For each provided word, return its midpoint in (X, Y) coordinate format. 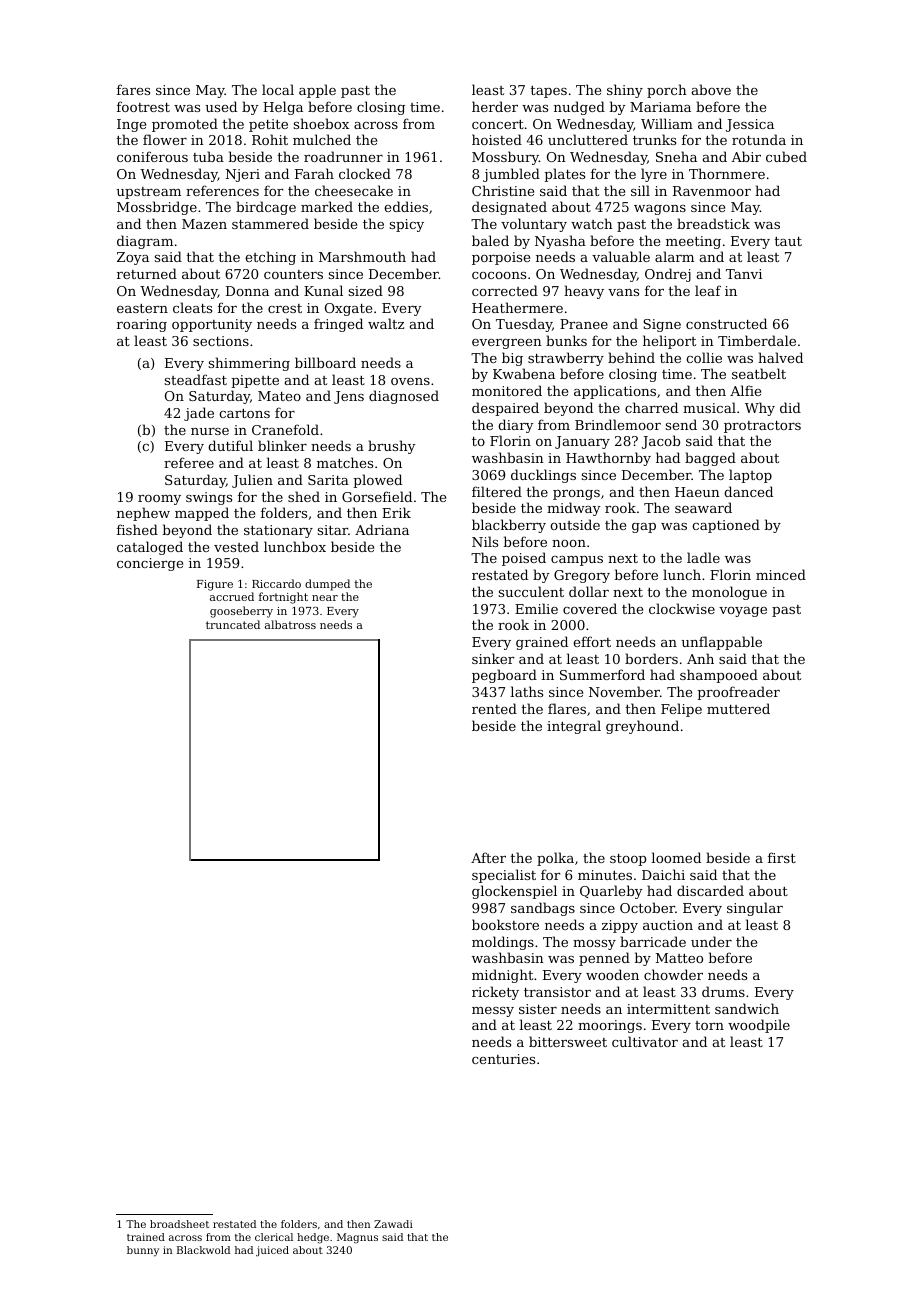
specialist (504, 876)
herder (495, 106)
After (488, 857)
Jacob (661, 442)
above (711, 89)
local (278, 89)
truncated (233, 624)
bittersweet (568, 1041)
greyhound (642, 727)
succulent (531, 591)
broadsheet (179, 1224)
